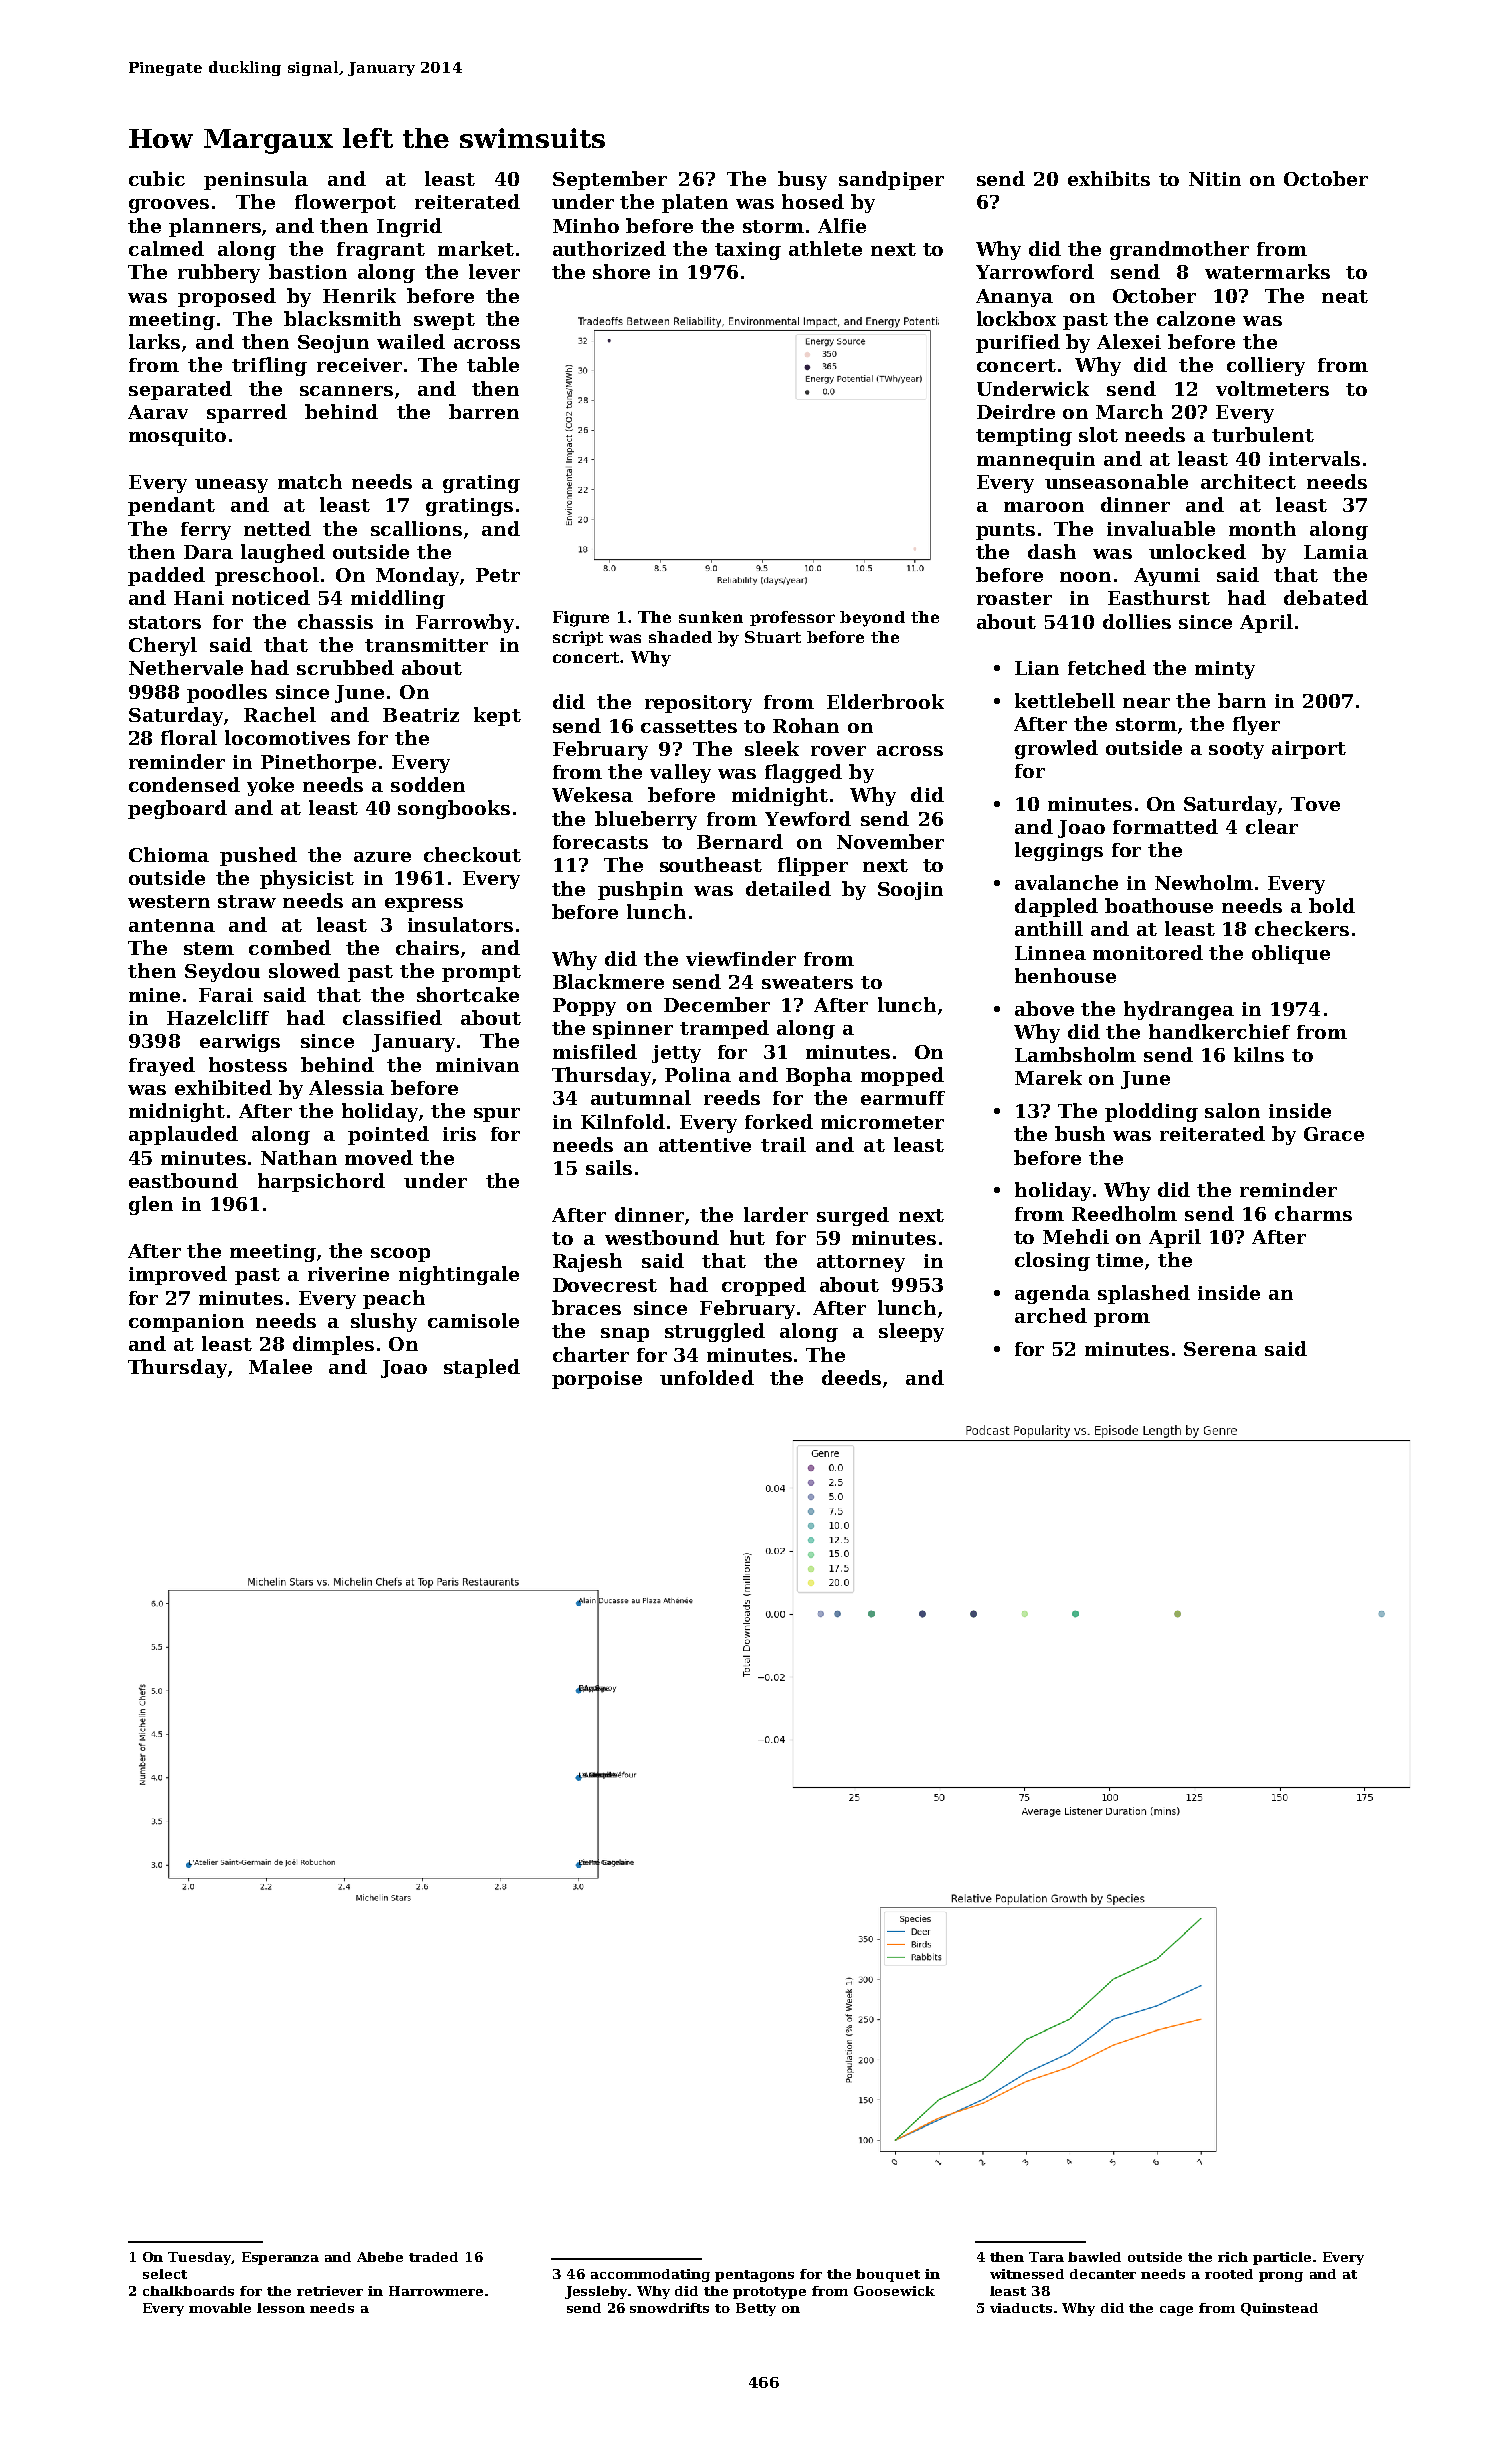 The image size is (1496, 2464). What do you see at coordinates (433, 2257) in the page?
I see `traded` at bounding box center [433, 2257].
